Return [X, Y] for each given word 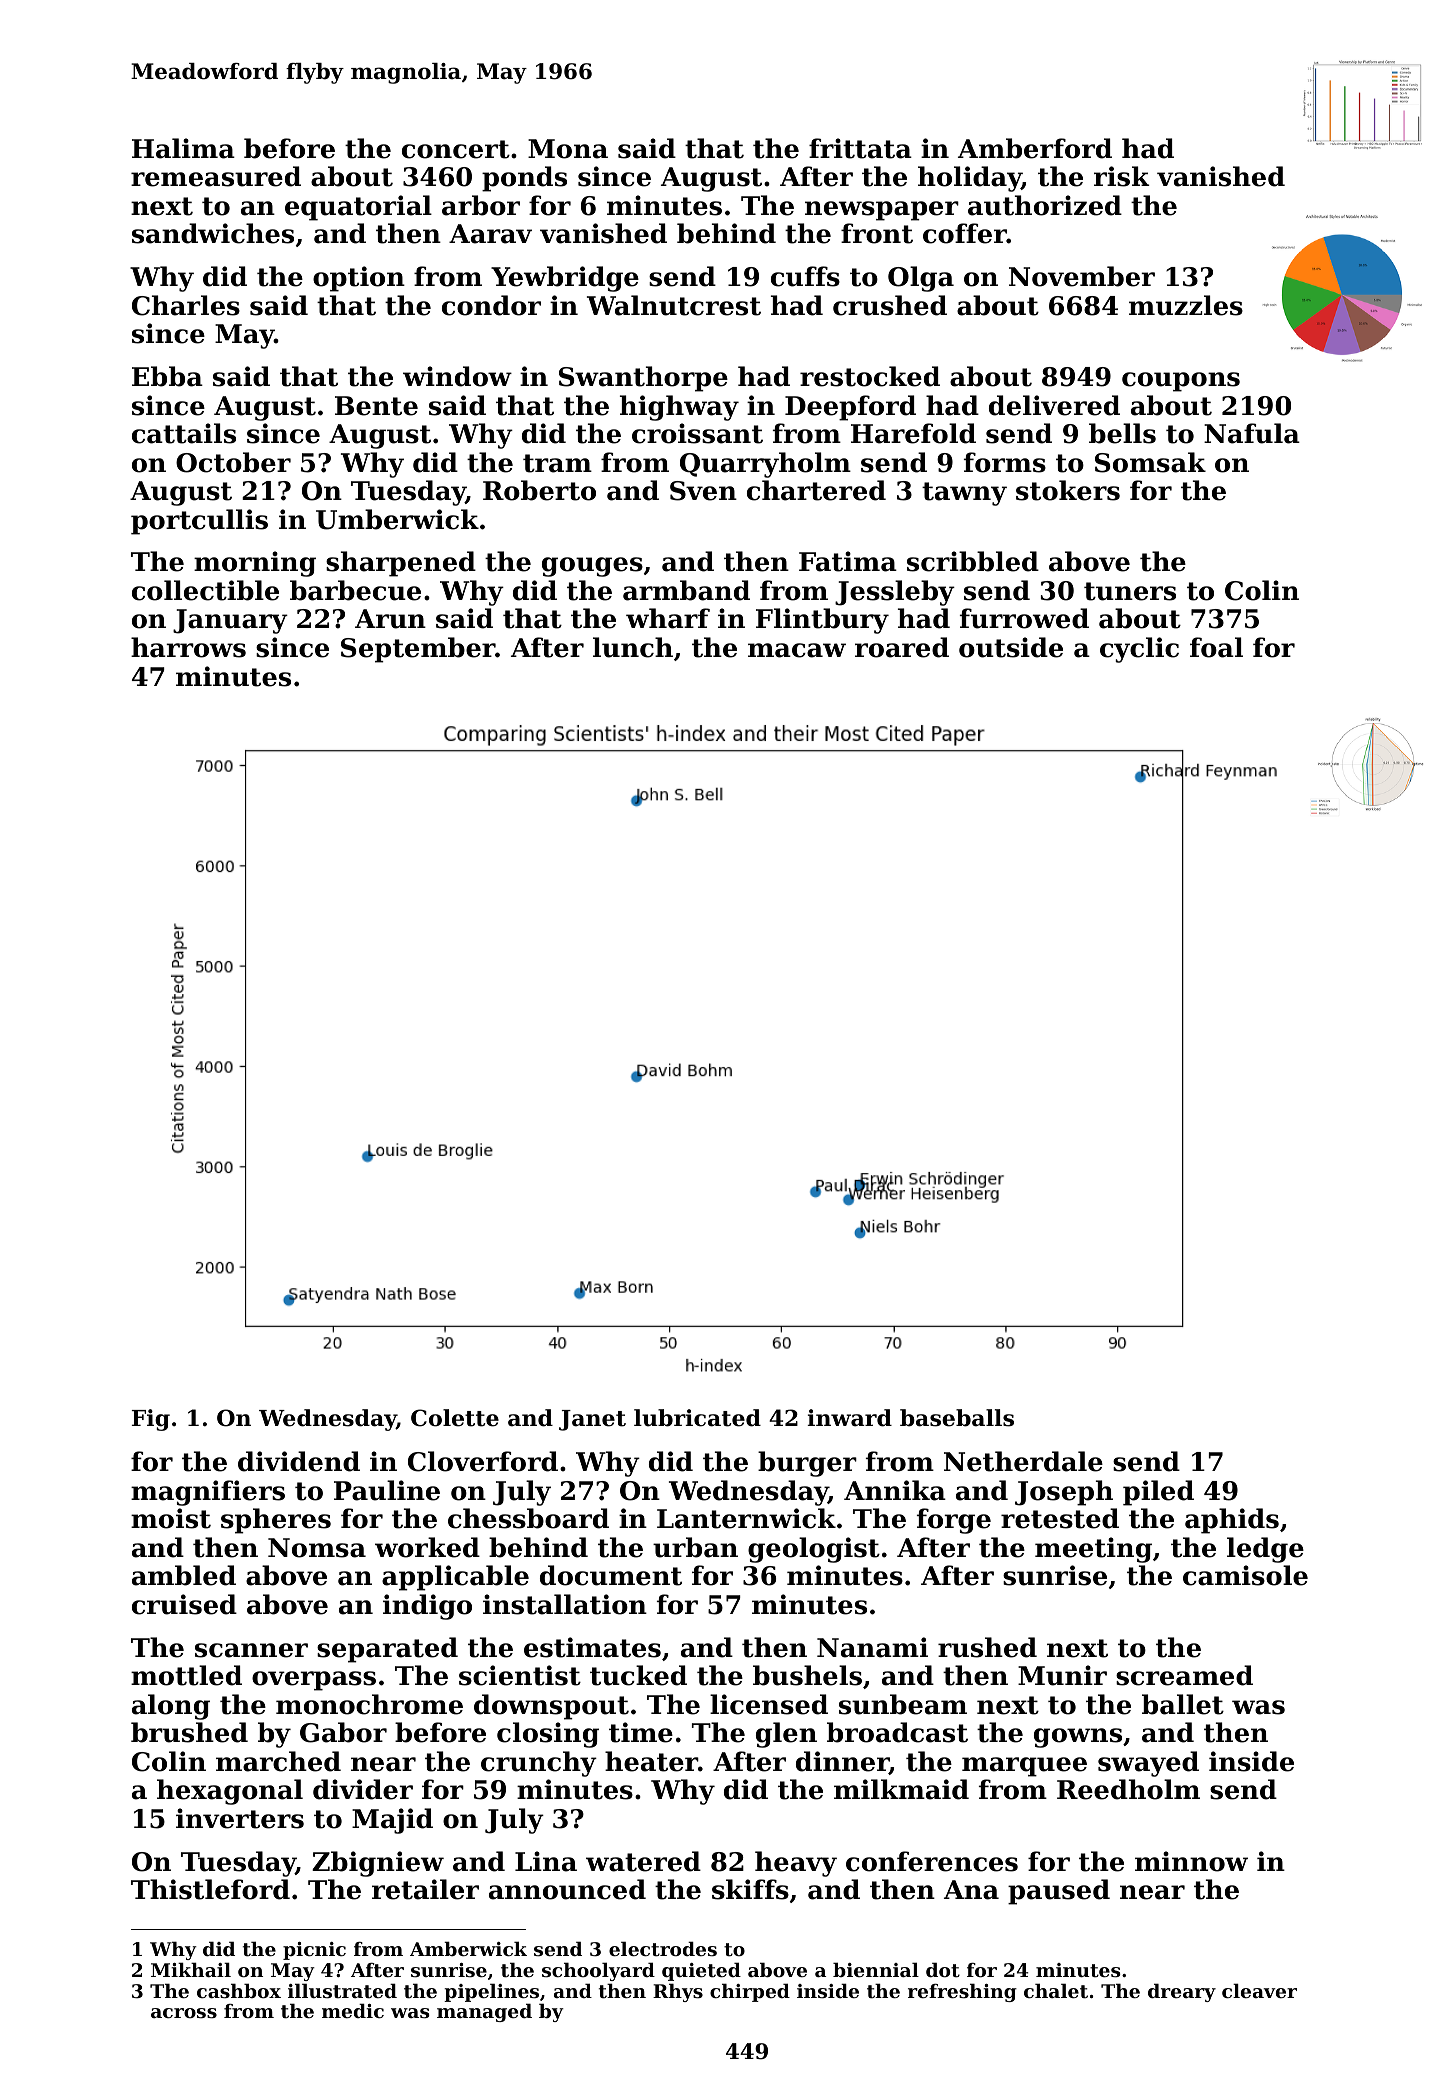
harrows [188, 647]
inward [849, 1418]
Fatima [848, 561]
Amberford [1035, 148]
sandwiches [213, 233]
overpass [314, 1681]
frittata [860, 148]
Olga [921, 279]
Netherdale [1023, 1461]
